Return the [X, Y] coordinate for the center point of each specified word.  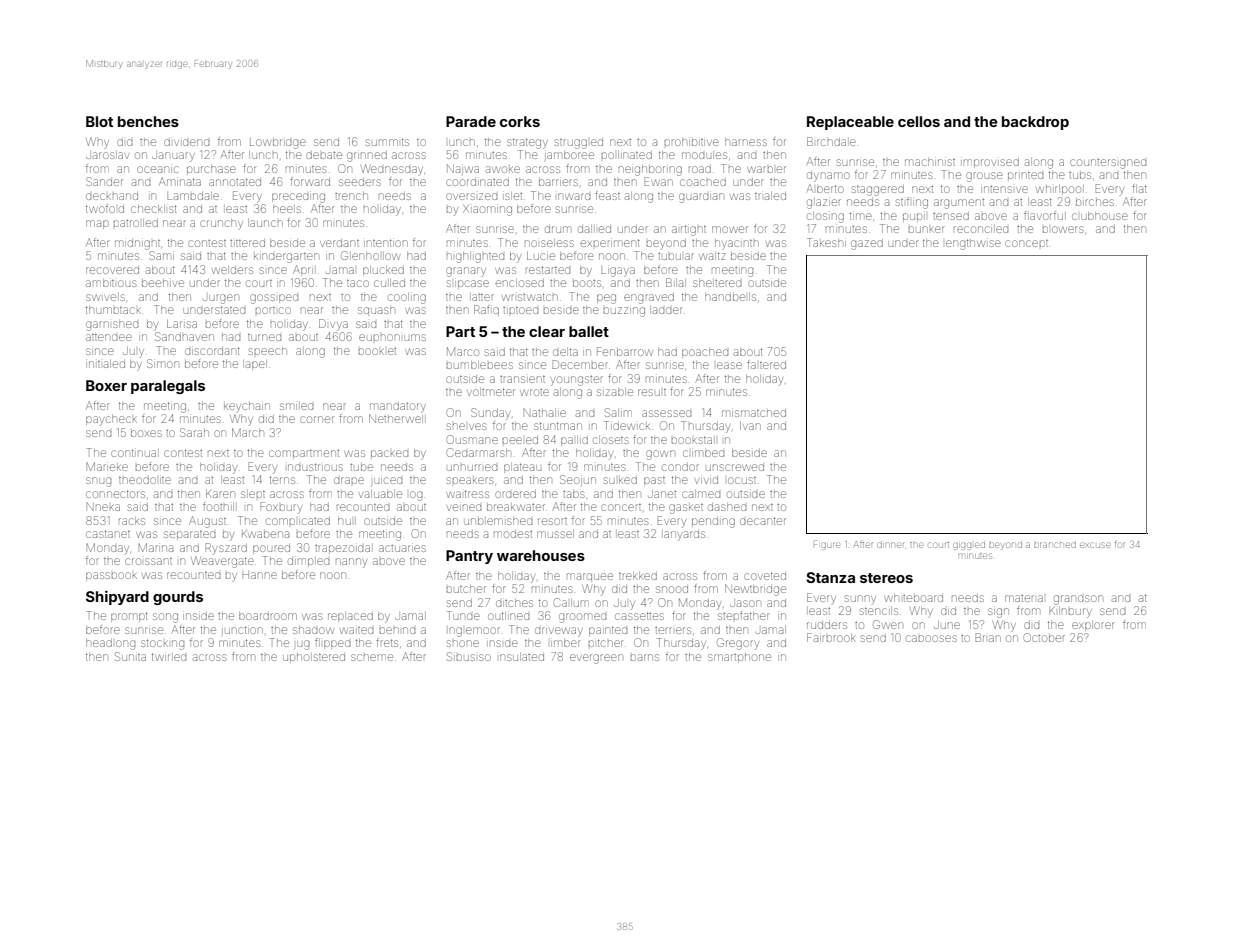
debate [324, 155]
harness [746, 142]
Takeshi [826, 242]
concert [621, 507]
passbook [111, 576]
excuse [1095, 545]
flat [1139, 188]
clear [547, 331]
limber [566, 643]
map [97, 224]
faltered [766, 364]
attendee [109, 337]
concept [1026, 243]
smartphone [739, 657]
